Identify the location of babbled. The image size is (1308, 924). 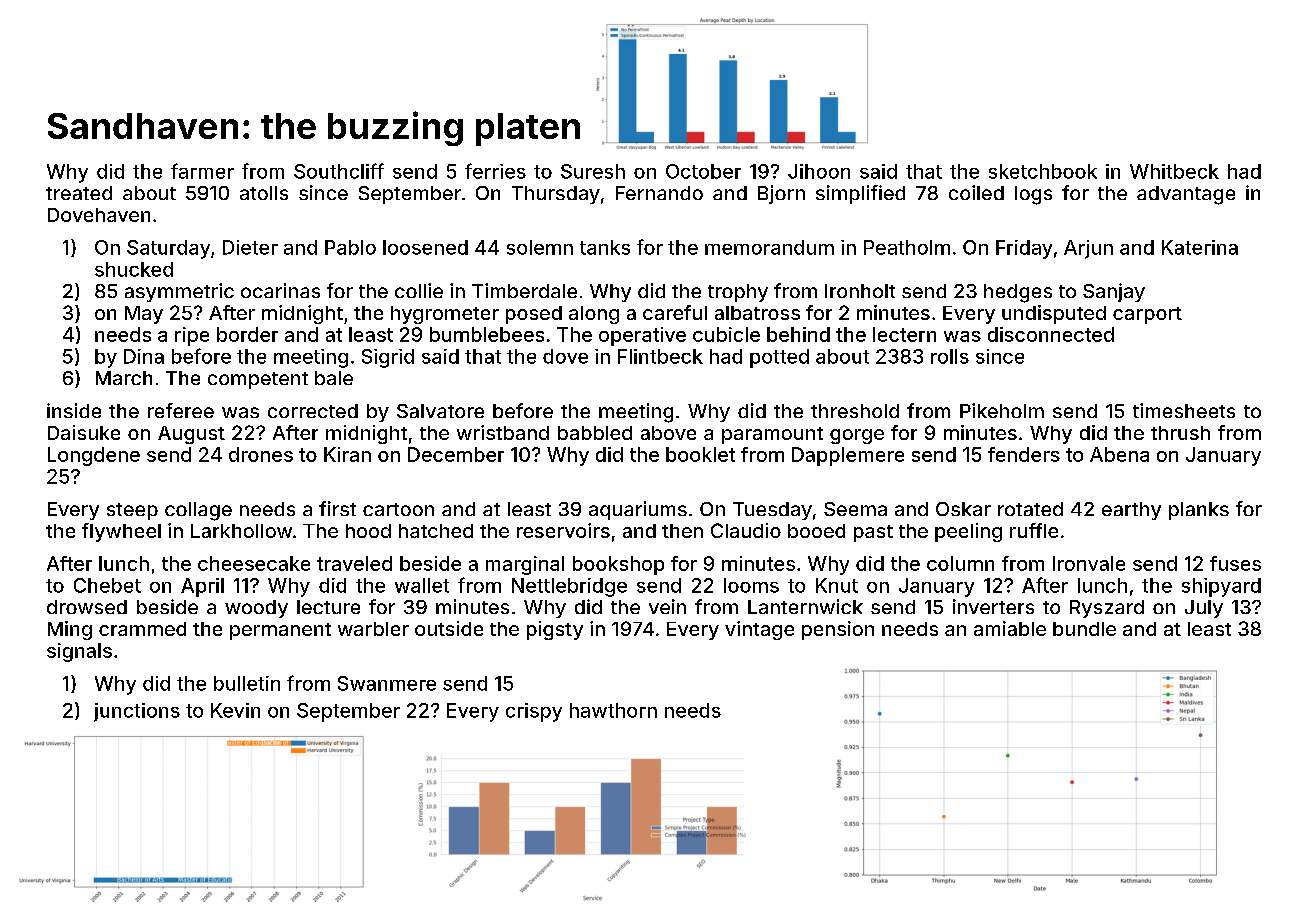
(595, 433).
